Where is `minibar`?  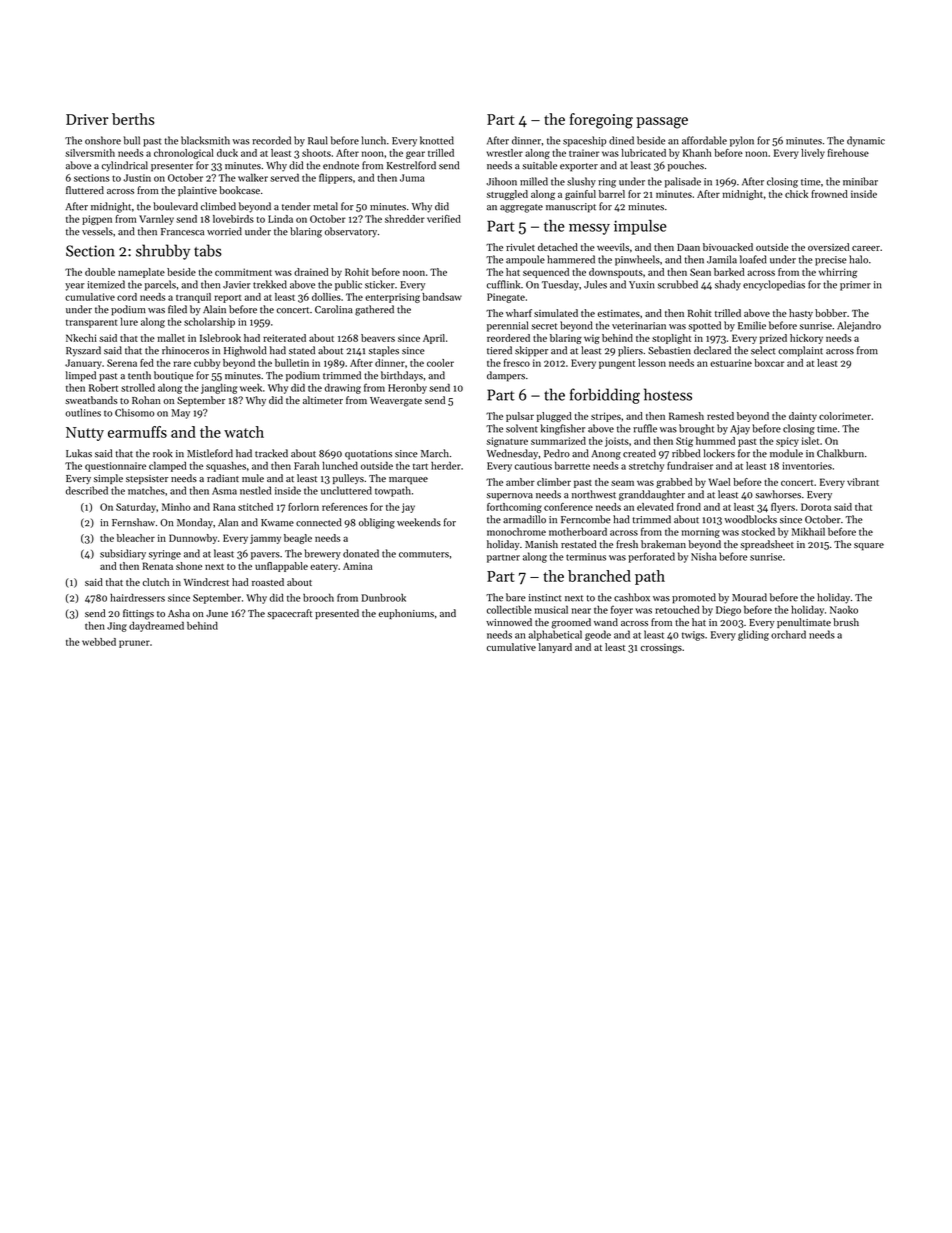
minibar is located at coordinates (860, 181).
